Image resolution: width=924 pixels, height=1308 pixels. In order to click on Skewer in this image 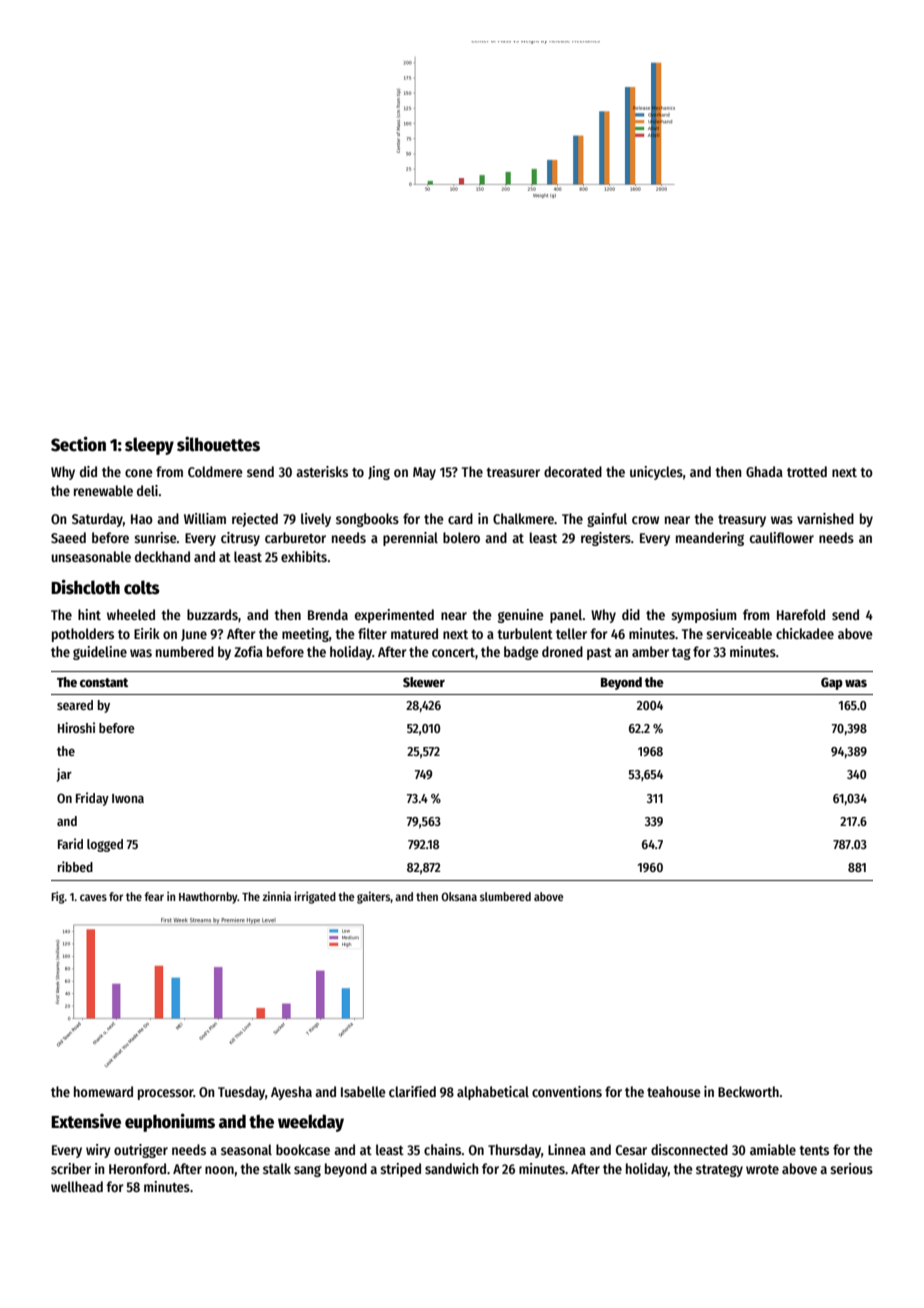, I will do `click(424, 682)`.
